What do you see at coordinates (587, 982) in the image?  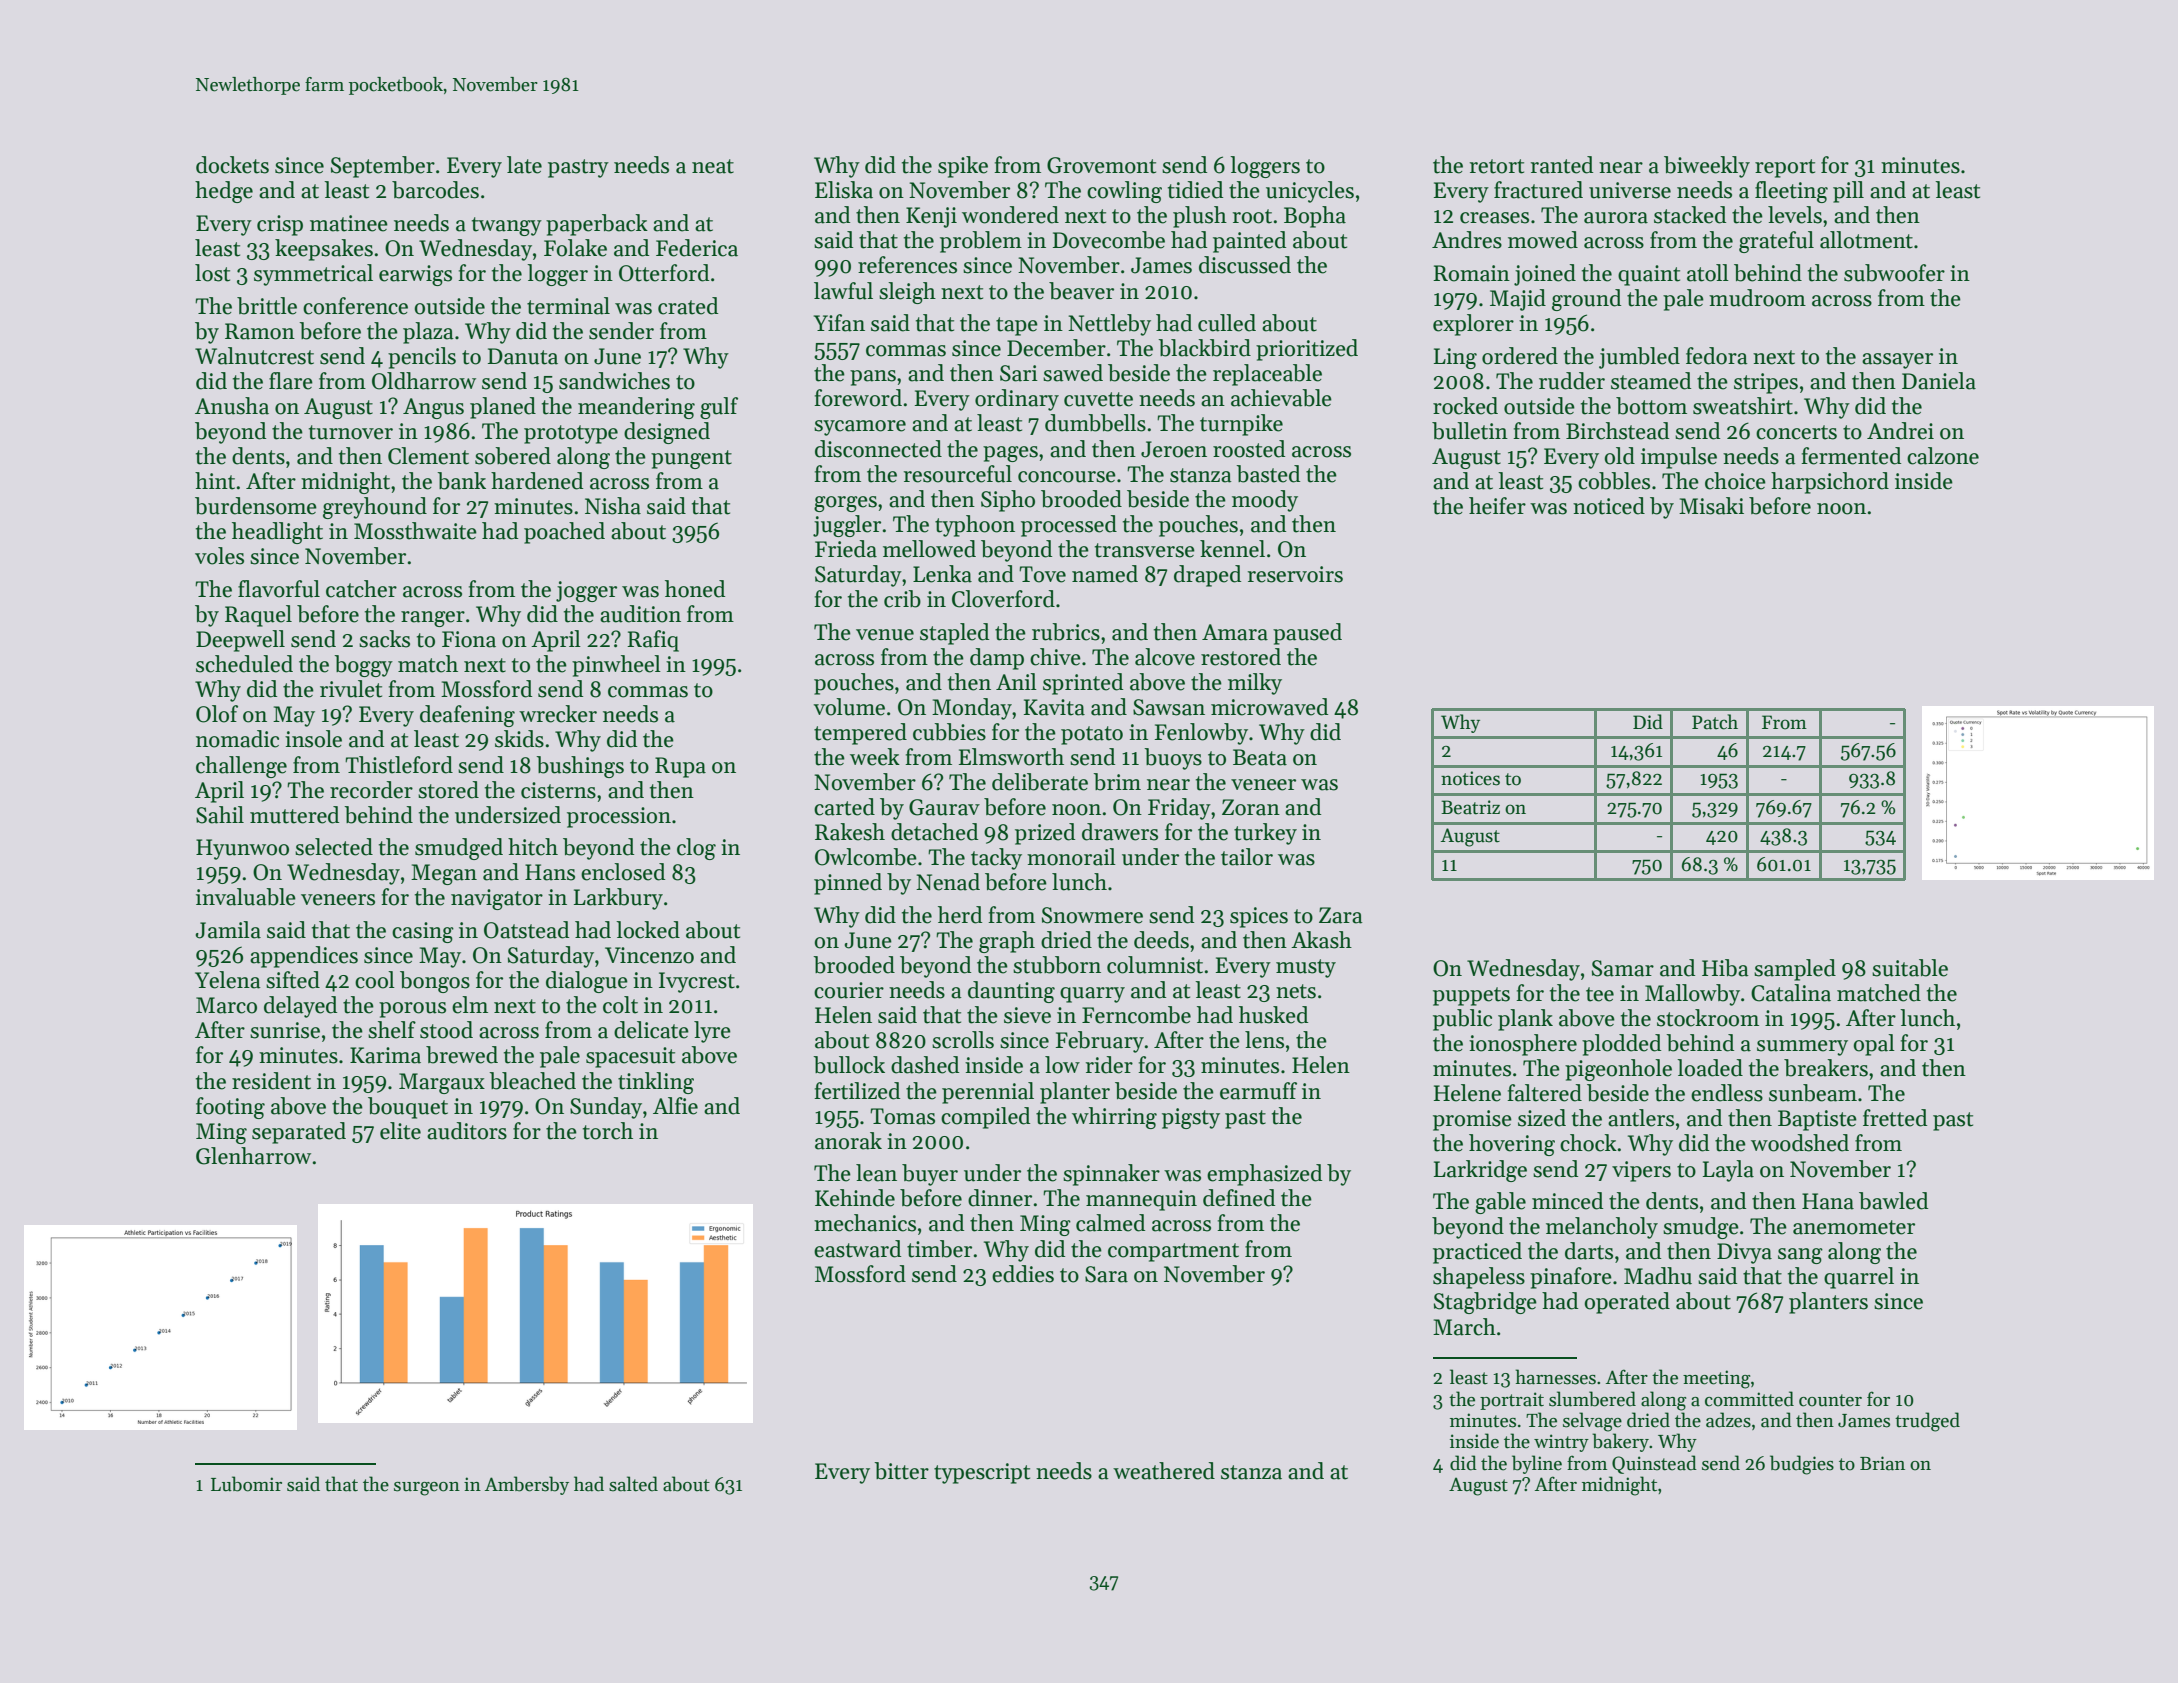 I see `dialogue` at bounding box center [587, 982].
